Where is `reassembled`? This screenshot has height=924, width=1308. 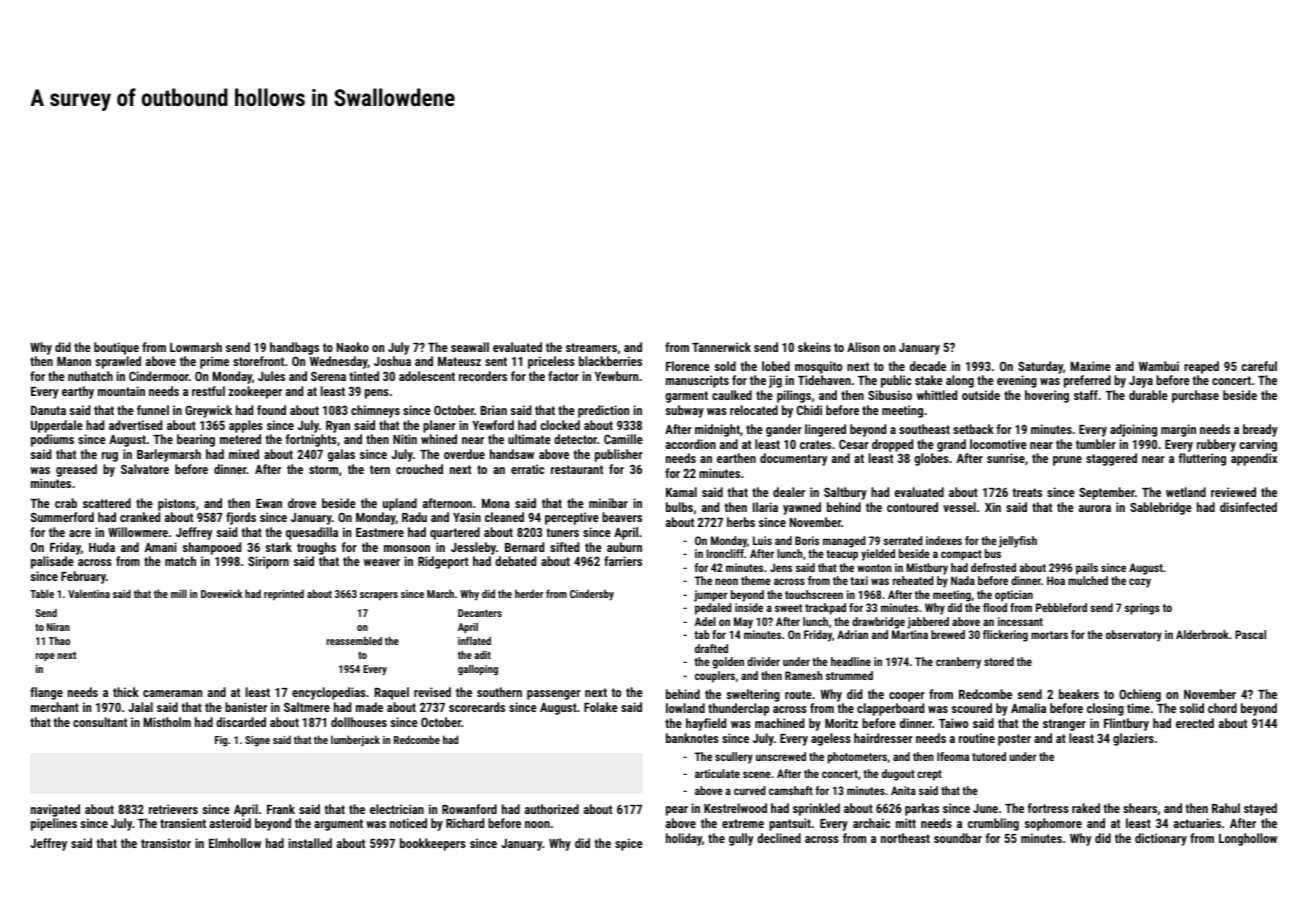 reassembled is located at coordinates (354, 641).
